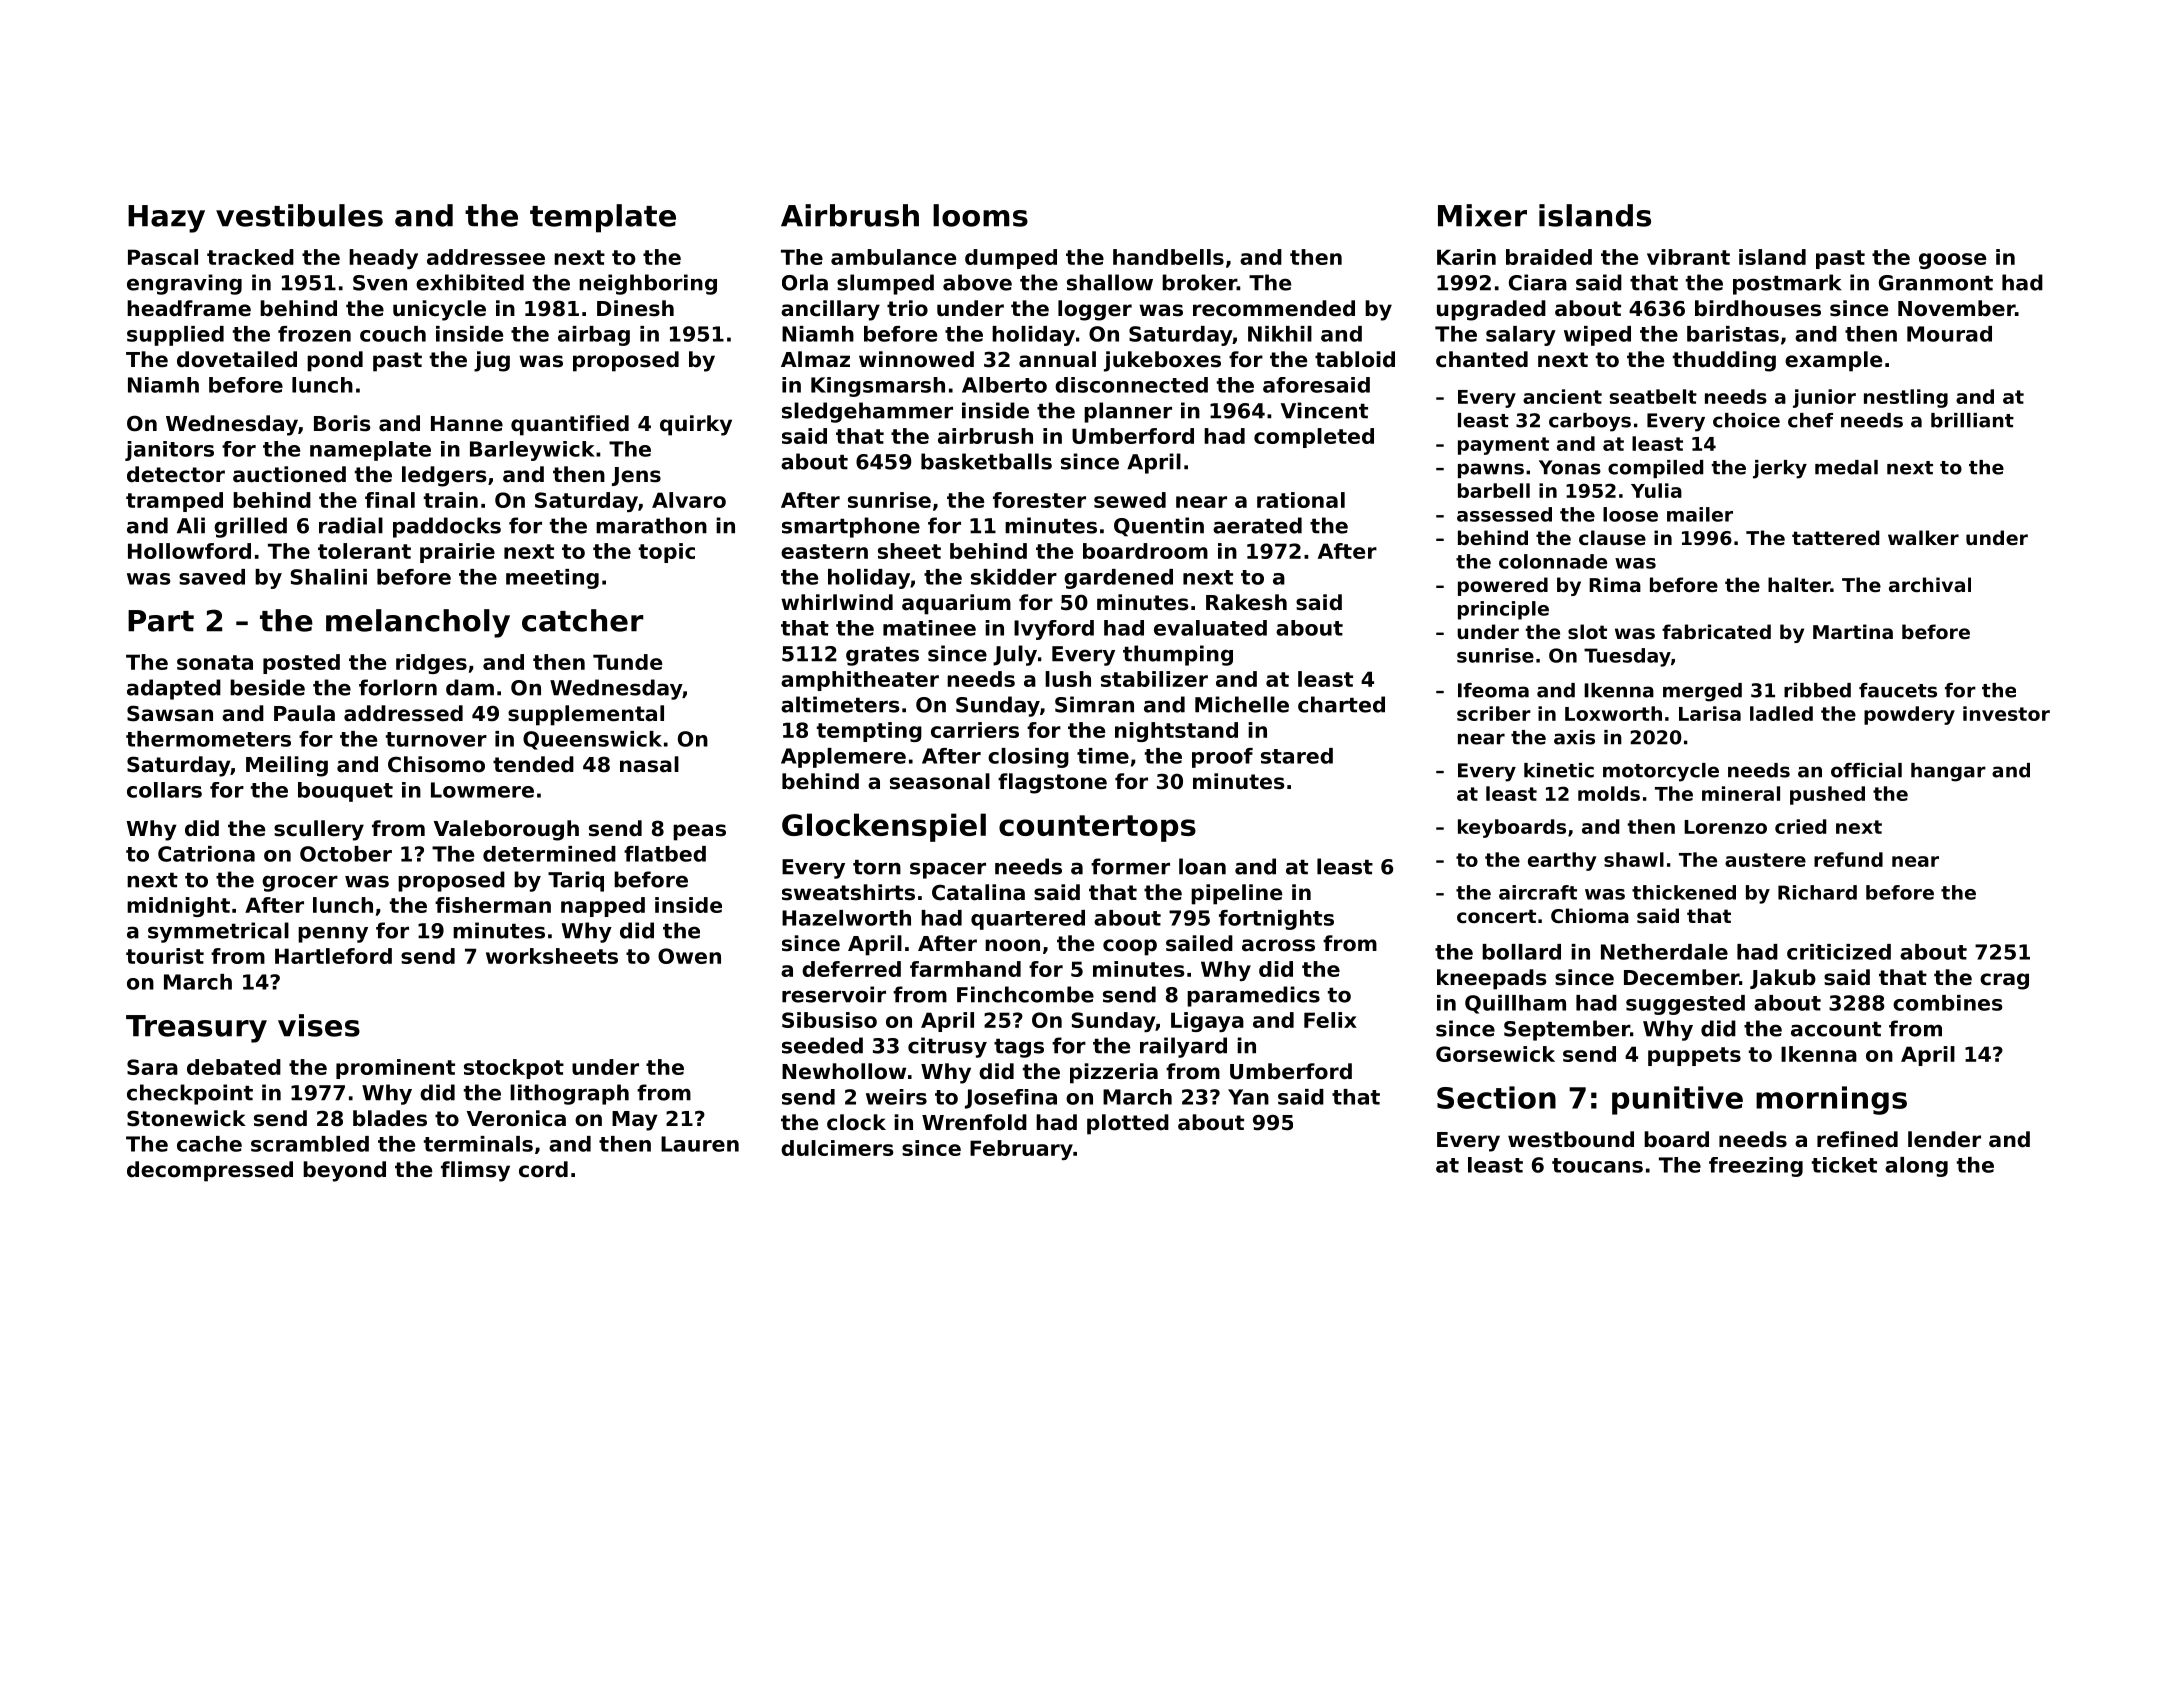 This image has width=2178, height=1683. I want to click on Yan, so click(1248, 1097).
